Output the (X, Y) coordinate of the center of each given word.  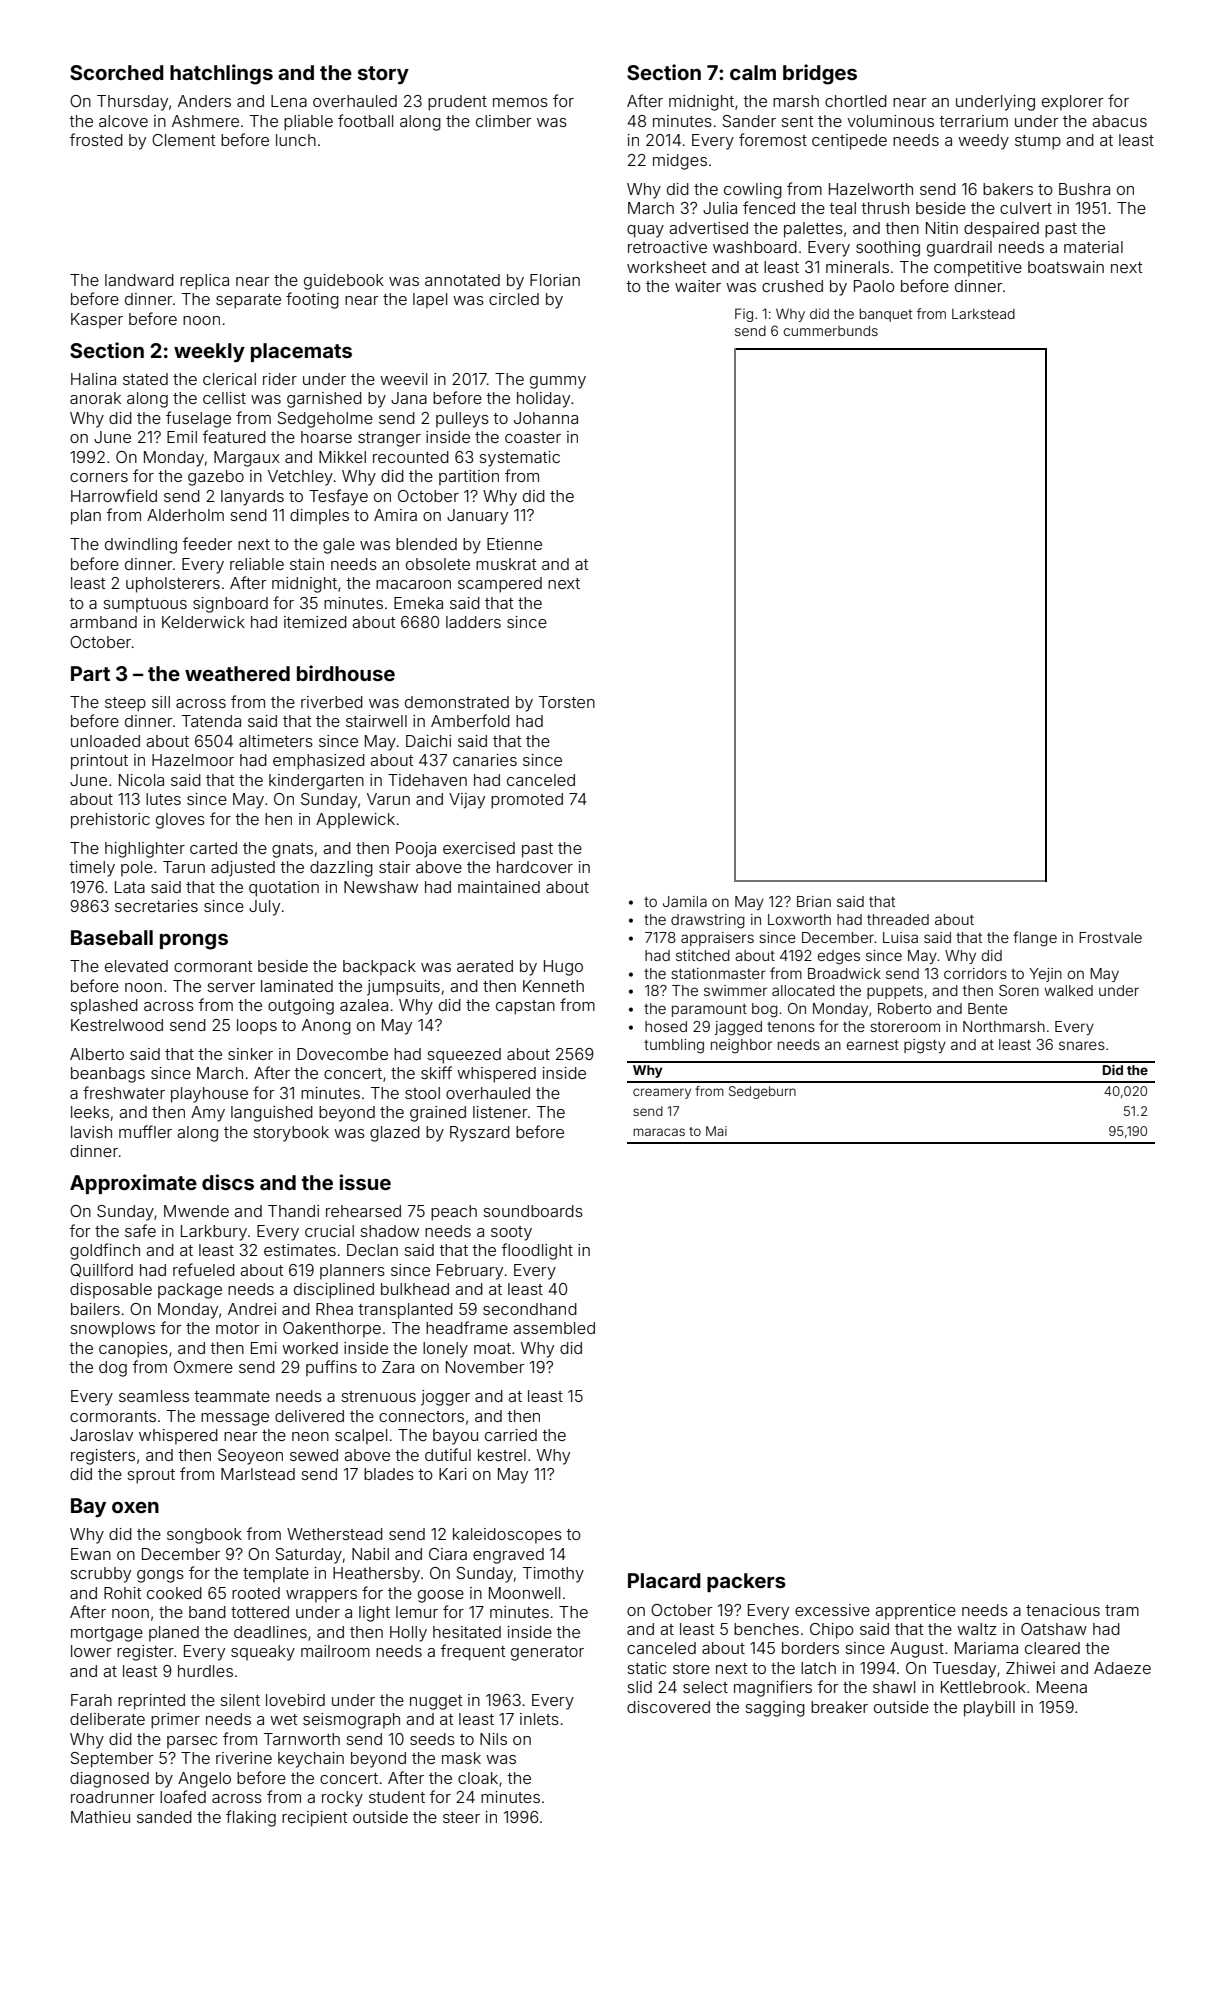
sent (797, 121)
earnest (873, 1045)
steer (461, 1817)
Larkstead (983, 314)
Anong (326, 1027)
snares (1082, 1045)
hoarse (326, 437)
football (365, 120)
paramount (709, 1010)
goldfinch (105, 1251)
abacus (1119, 121)
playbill (989, 1709)
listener (500, 1112)
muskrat (506, 564)
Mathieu (100, 1817)
